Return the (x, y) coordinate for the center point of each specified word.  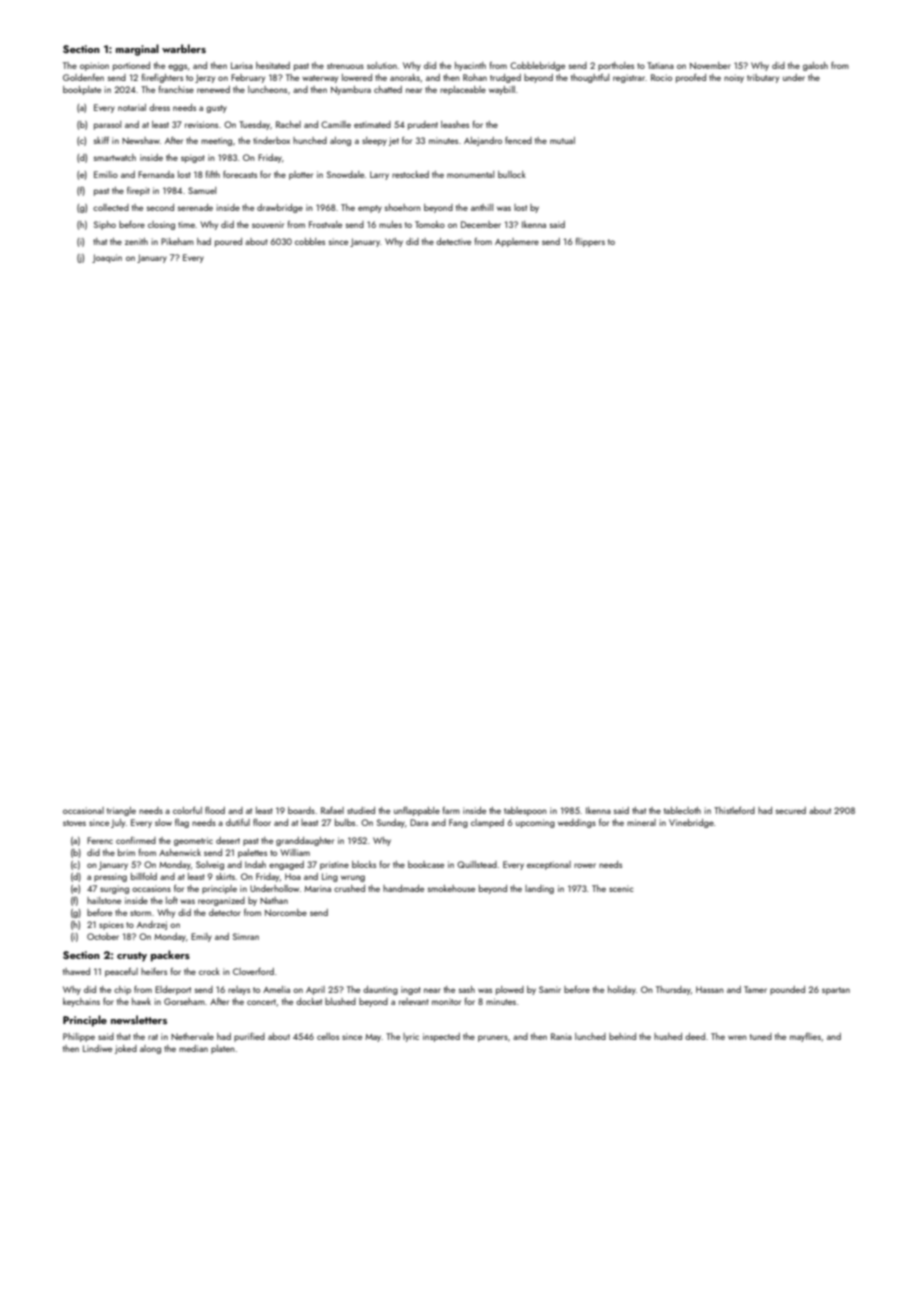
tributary (763, 78)
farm (451, 810)
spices (111, 925)
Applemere (517, 242)
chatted (388, 89)
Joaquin (107, 258)
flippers (590, 242)
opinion (94, 66)
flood (215, 810)
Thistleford (734, 810)
